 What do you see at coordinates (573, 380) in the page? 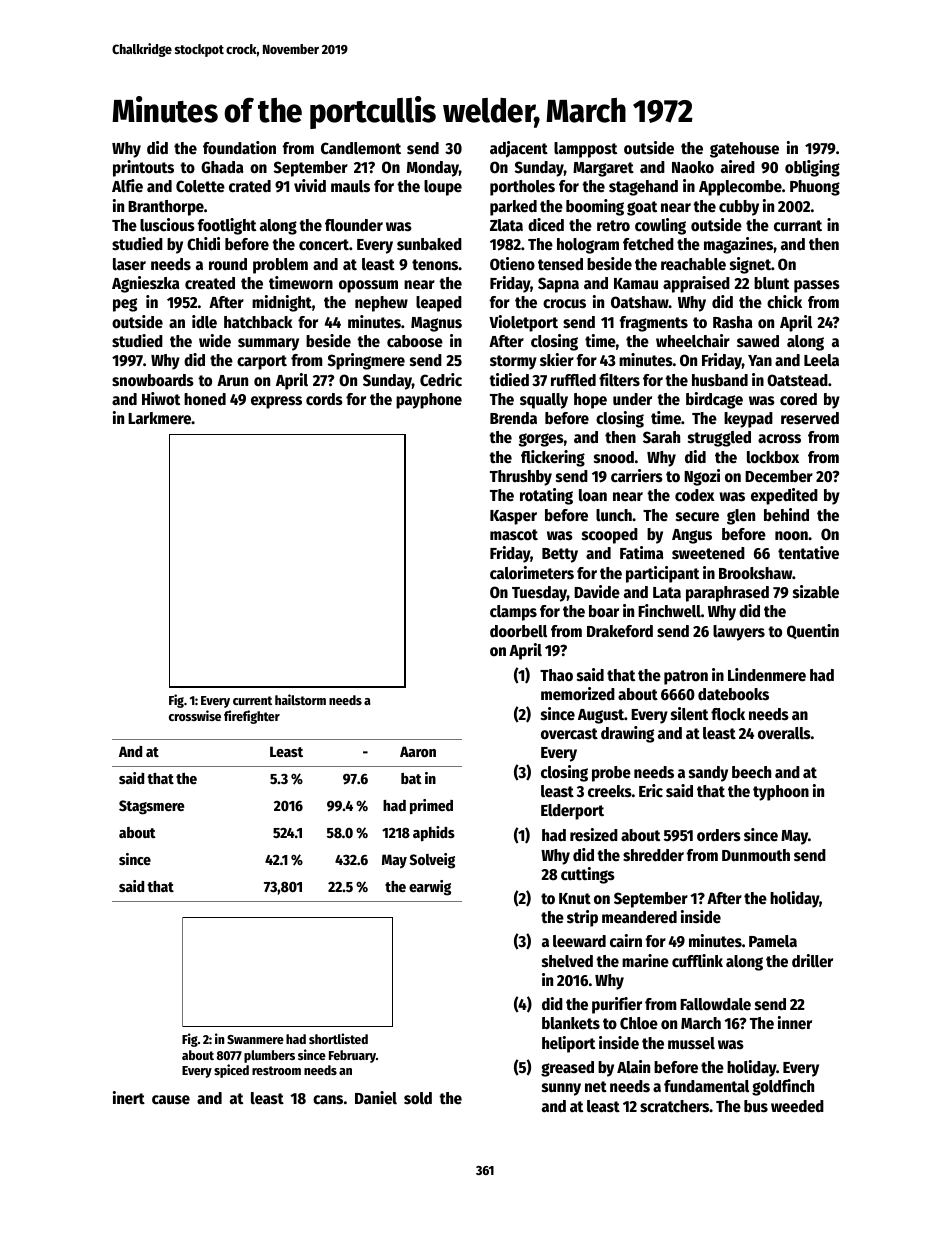
I see `ruffled` at bounding box center [573, 380].
